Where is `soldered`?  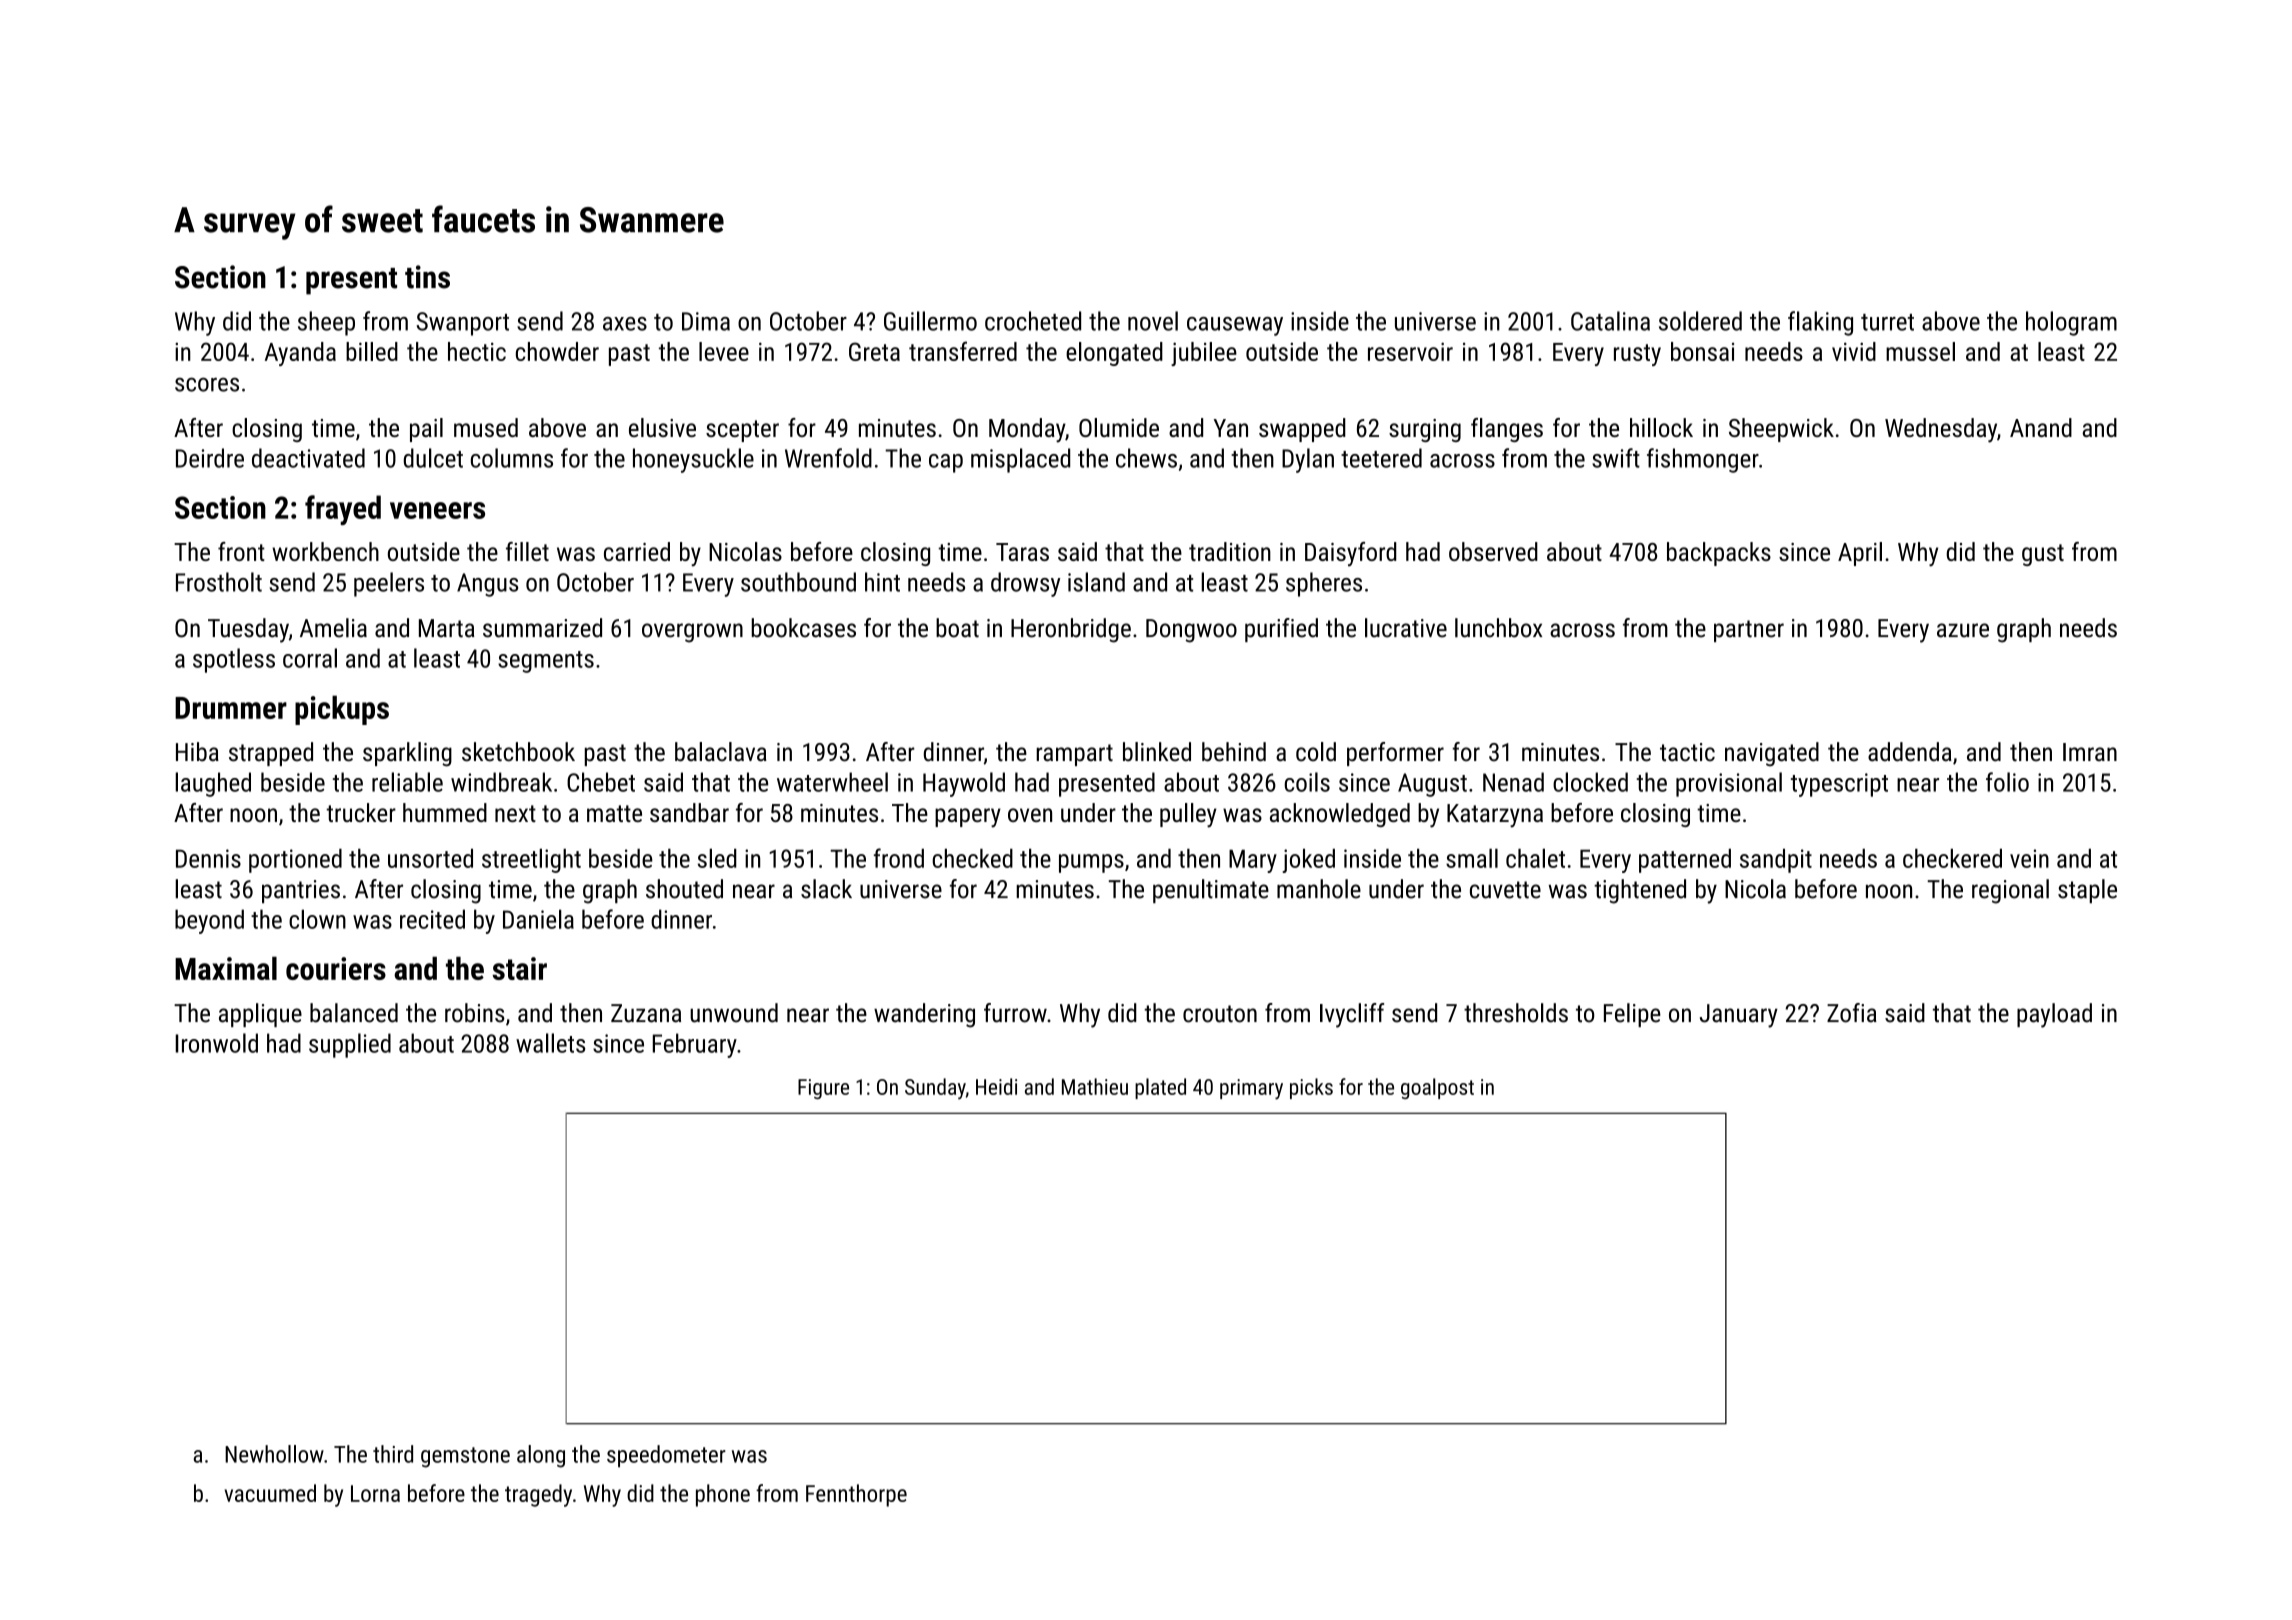 soldered is located at coordinates (1700, 321).
